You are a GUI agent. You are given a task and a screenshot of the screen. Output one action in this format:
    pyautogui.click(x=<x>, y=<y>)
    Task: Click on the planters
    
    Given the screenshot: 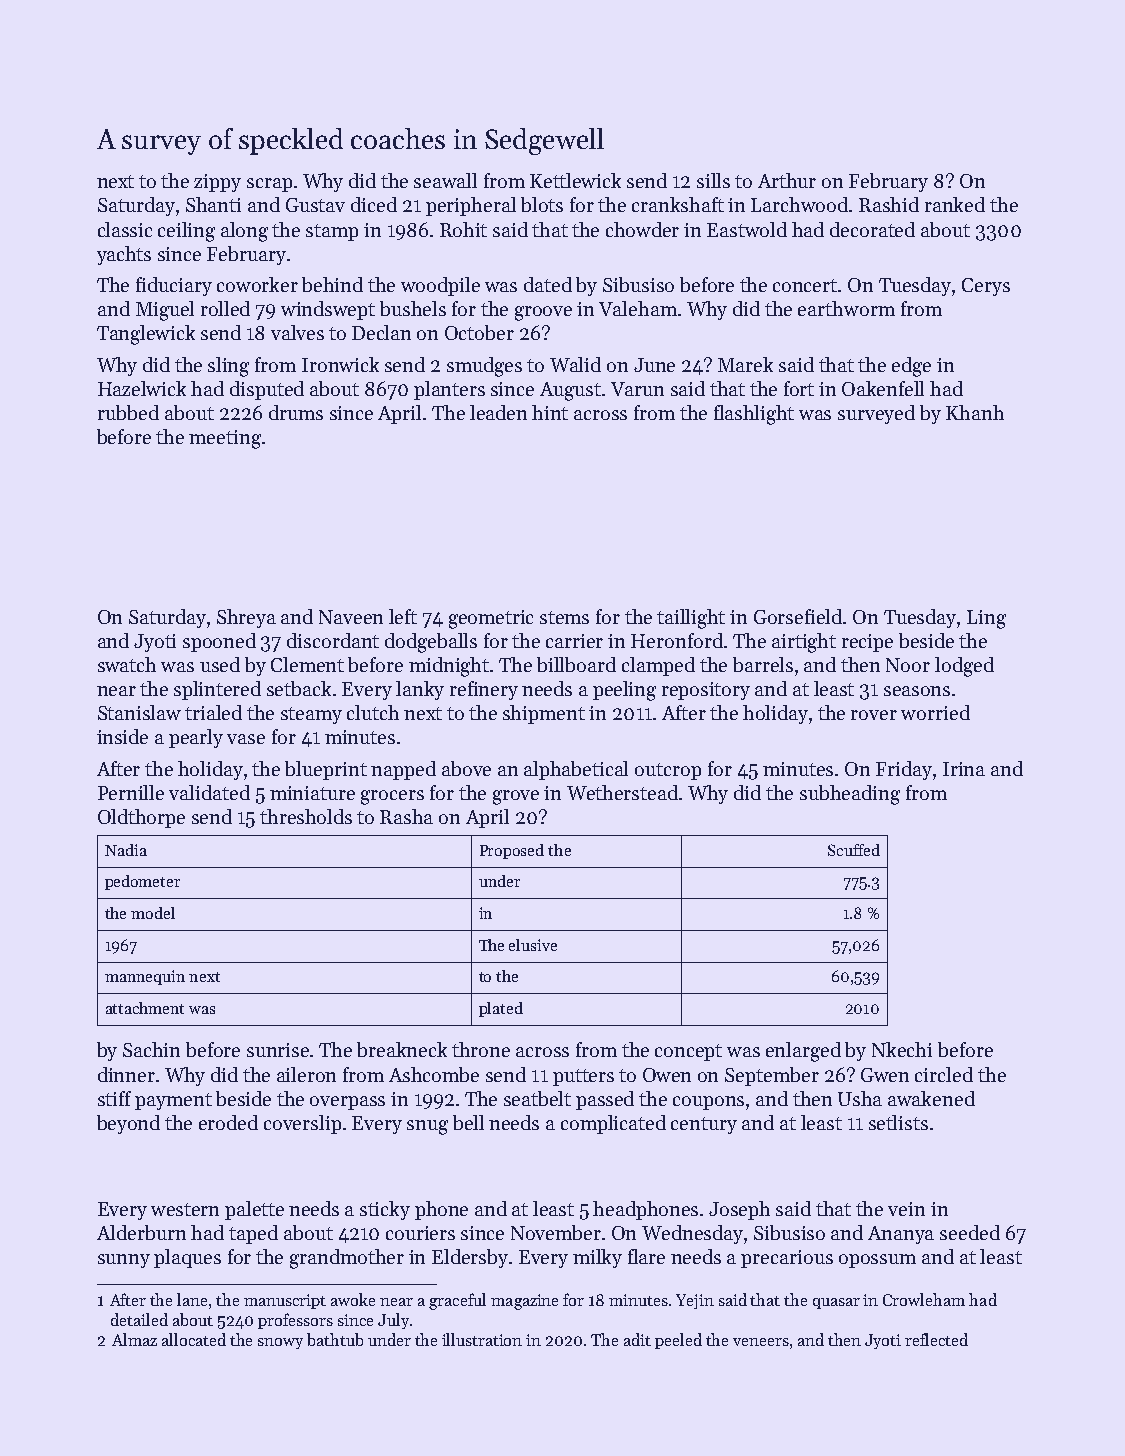 What is the action you would take?
    pyautogui.click(x=449, y=390)
